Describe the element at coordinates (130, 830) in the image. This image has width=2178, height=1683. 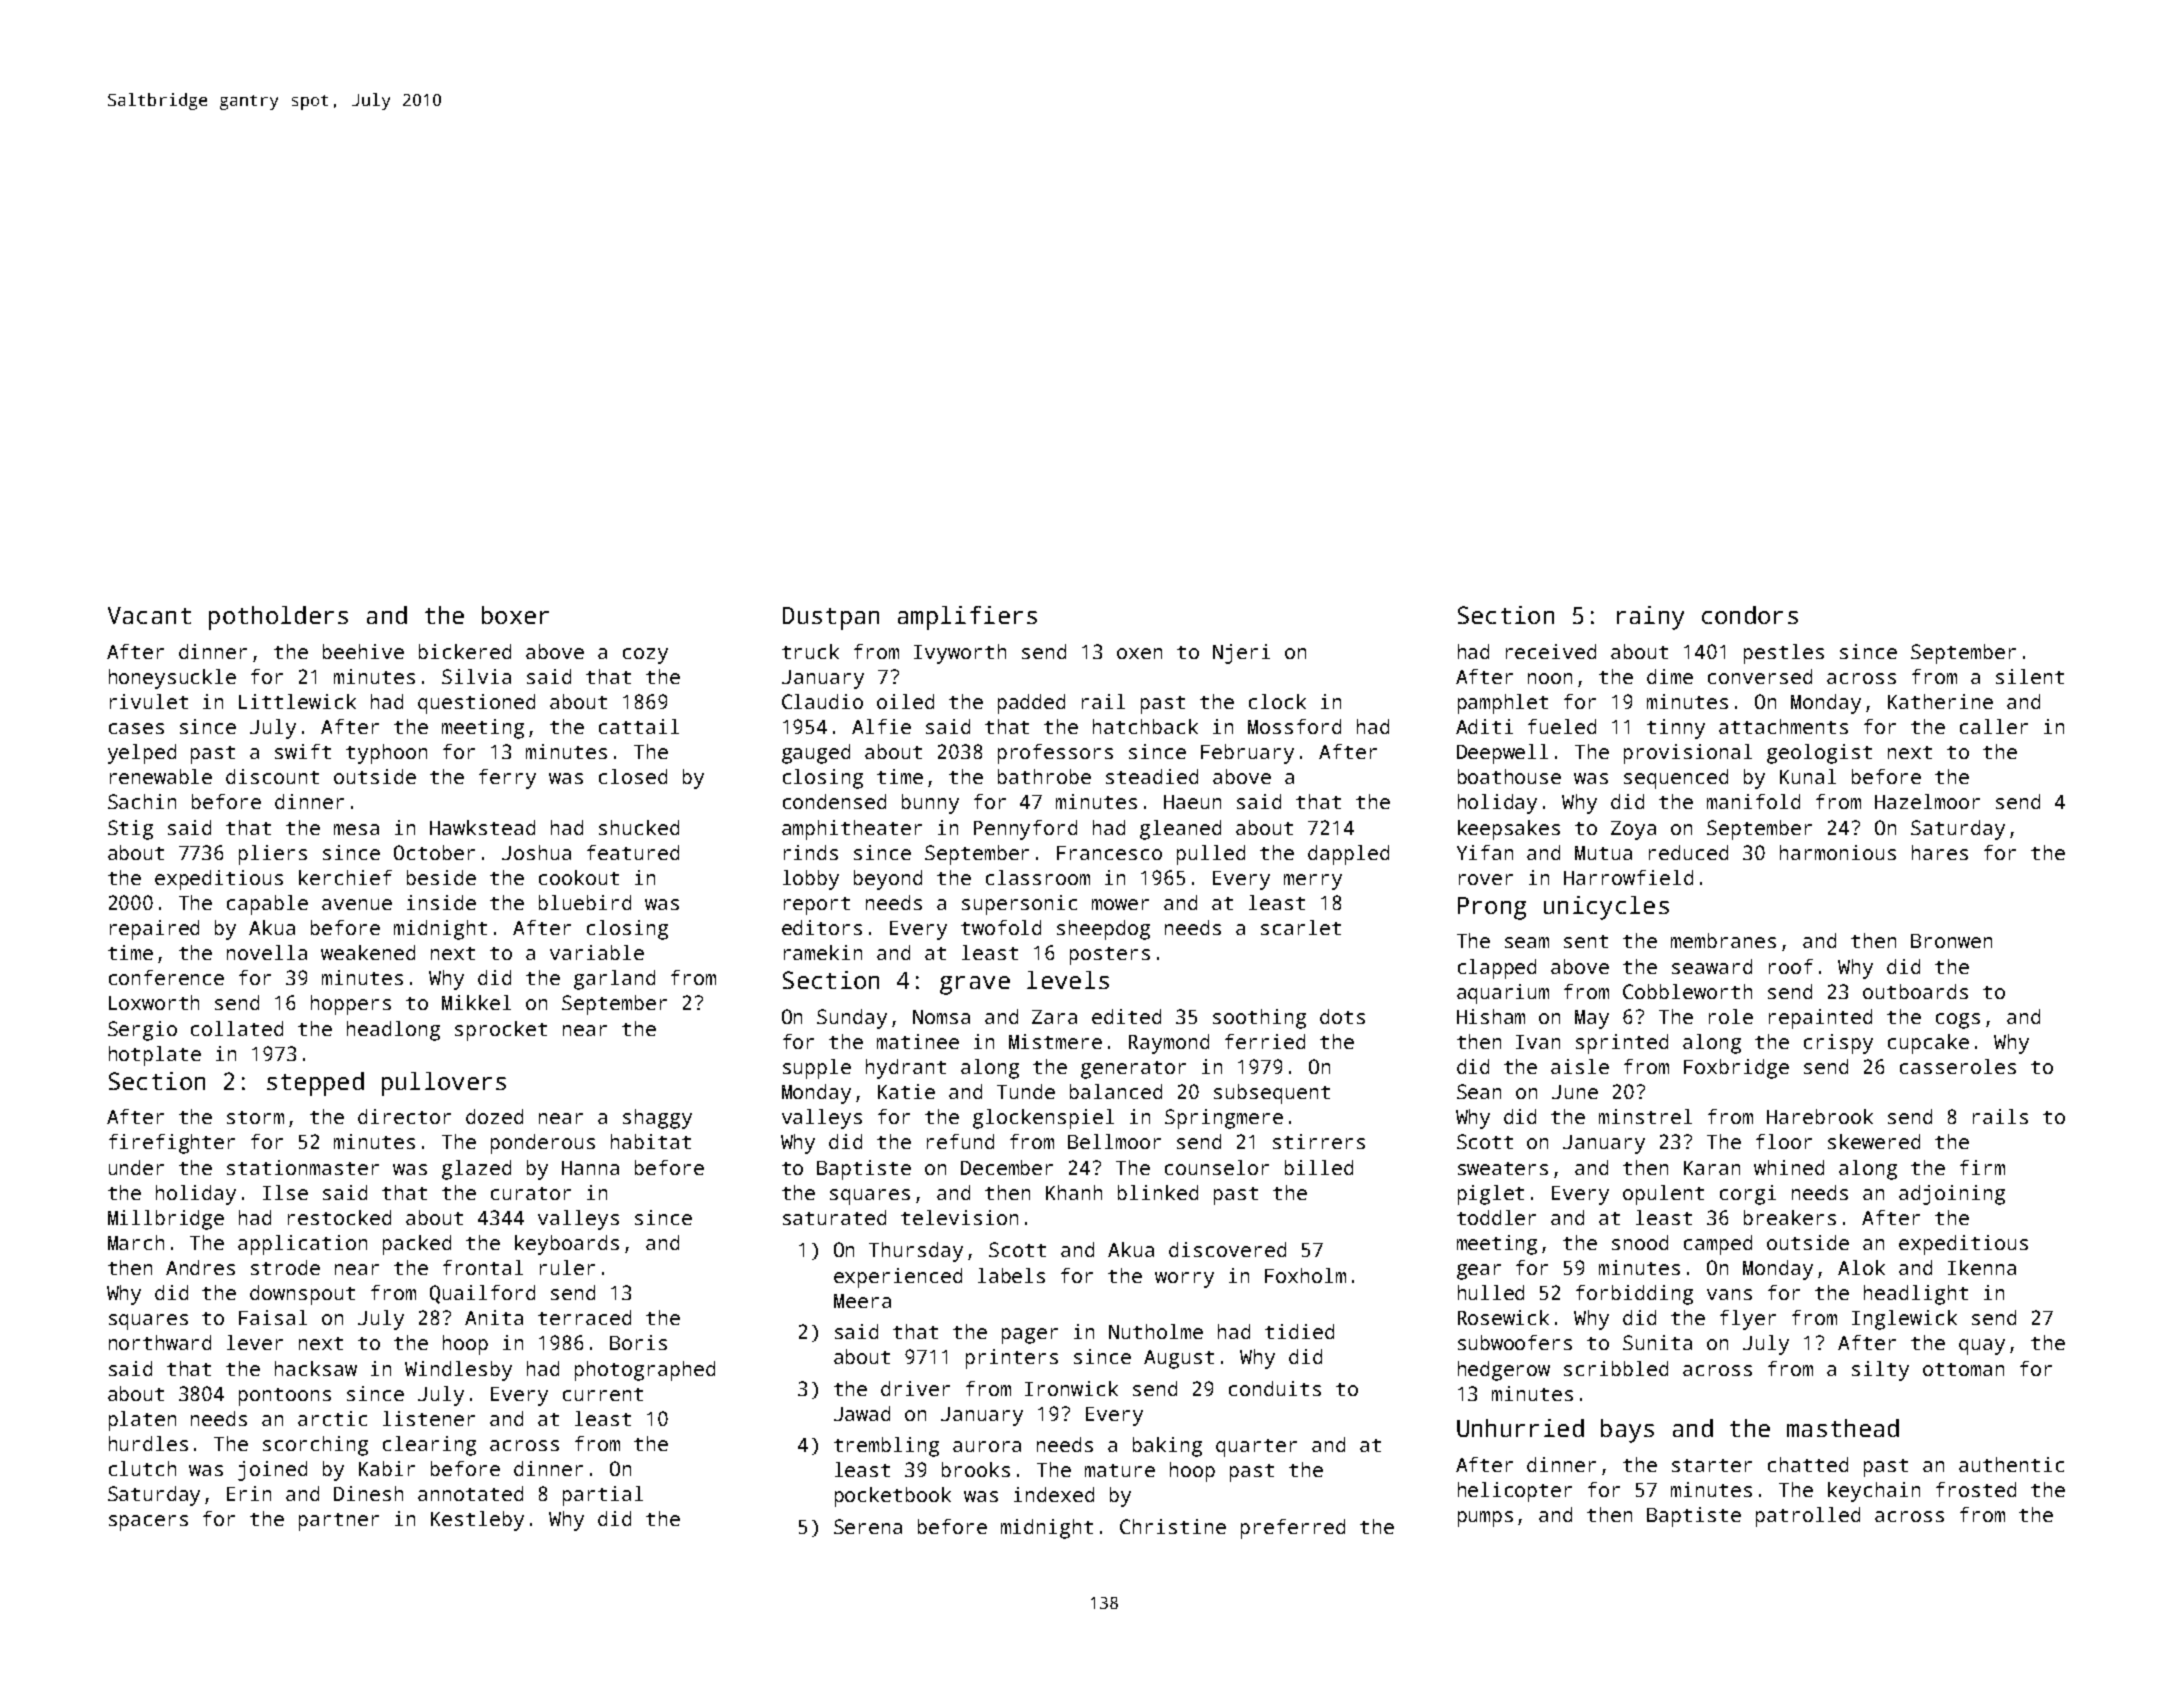
I see `Stig` at that location.
